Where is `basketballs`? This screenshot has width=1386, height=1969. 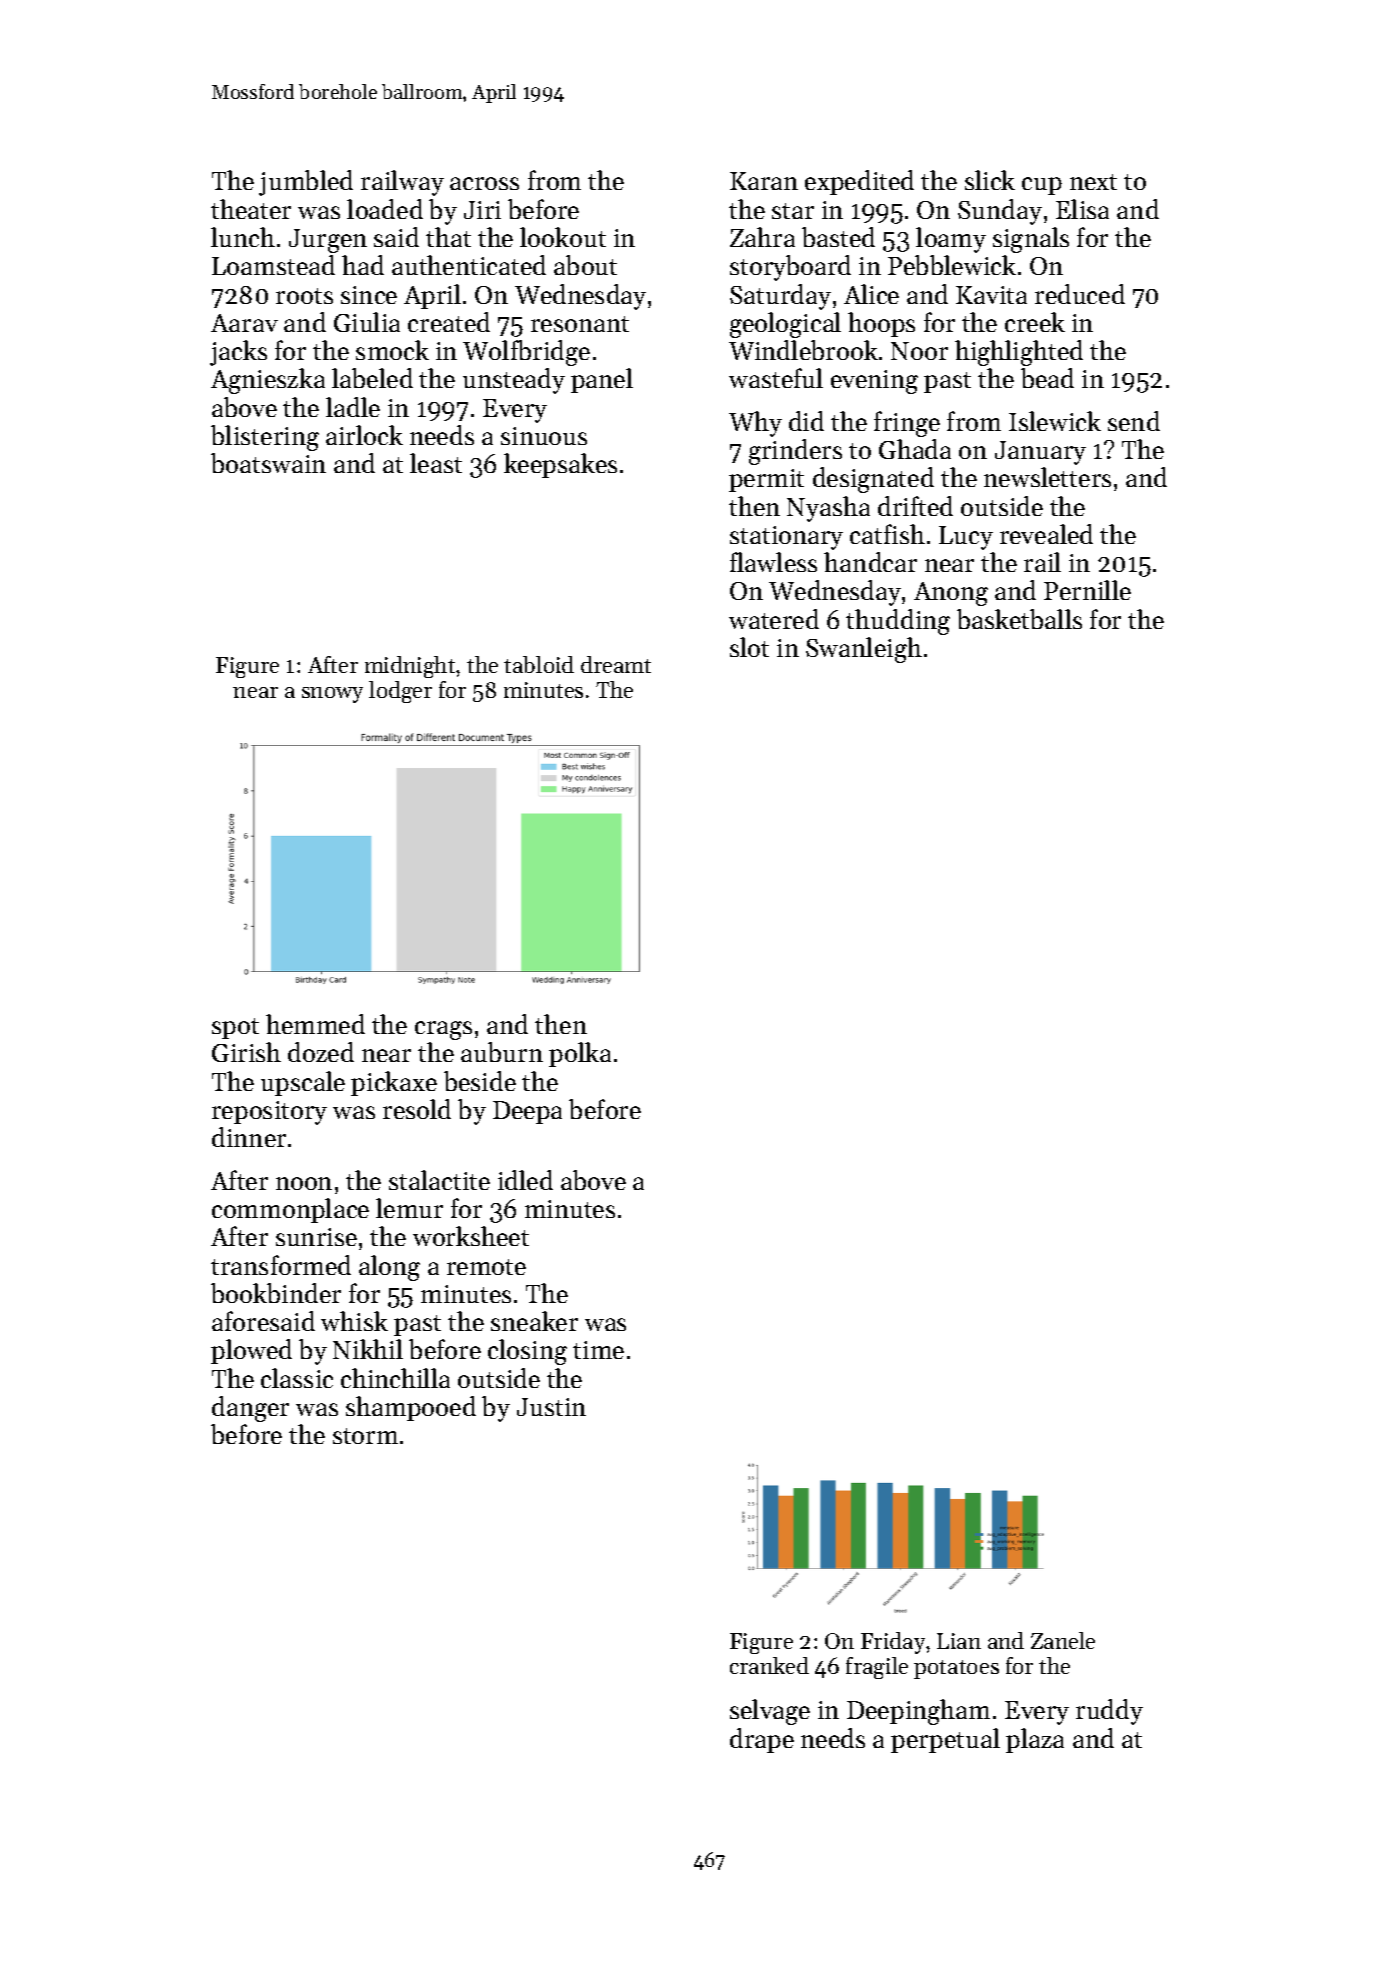 basketballs is located at coordinates (1019, 619).
